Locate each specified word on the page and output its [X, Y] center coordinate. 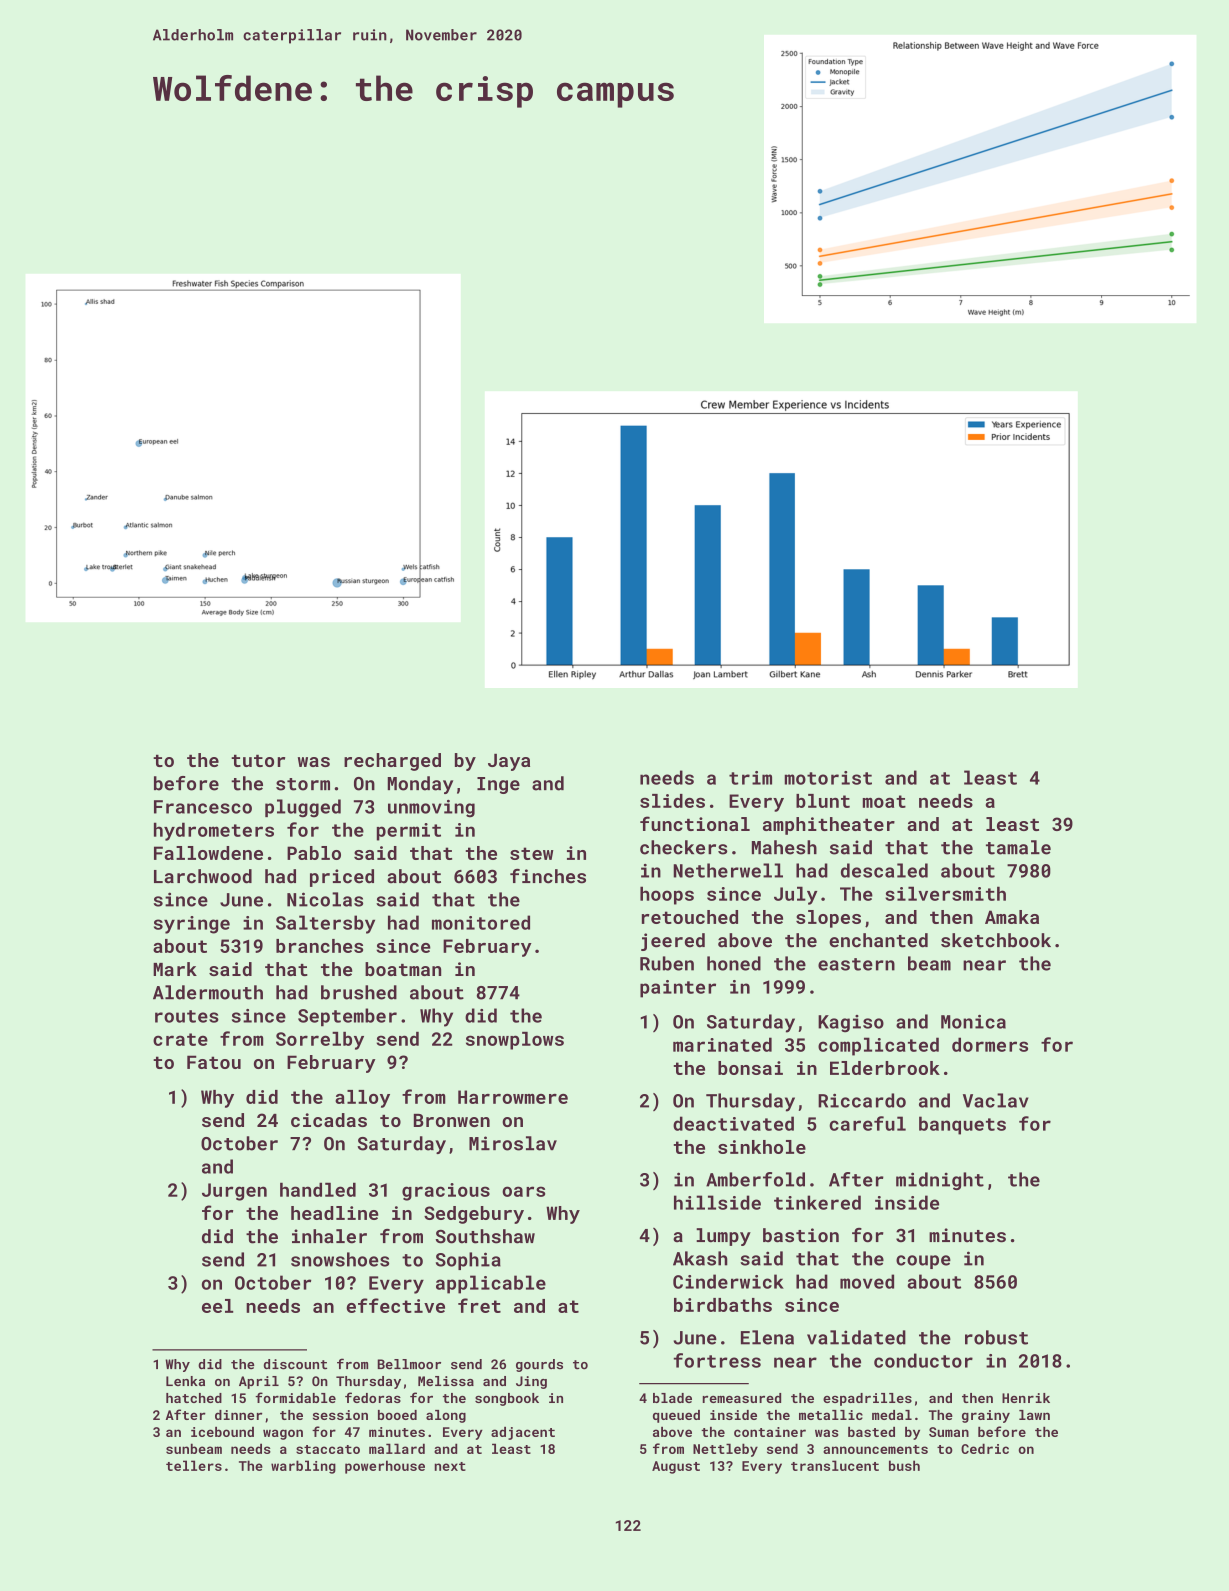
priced [342, 878]
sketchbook [996, 940]
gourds [539, 1365]
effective [396, 1305]
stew [532, 853]
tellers [194, 1465]
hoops [667, 895]
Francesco [203, 807]
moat [884, 801]
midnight [940, 1181]
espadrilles [867, 1399]
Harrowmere [513, 1097]
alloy [362, 1099]
